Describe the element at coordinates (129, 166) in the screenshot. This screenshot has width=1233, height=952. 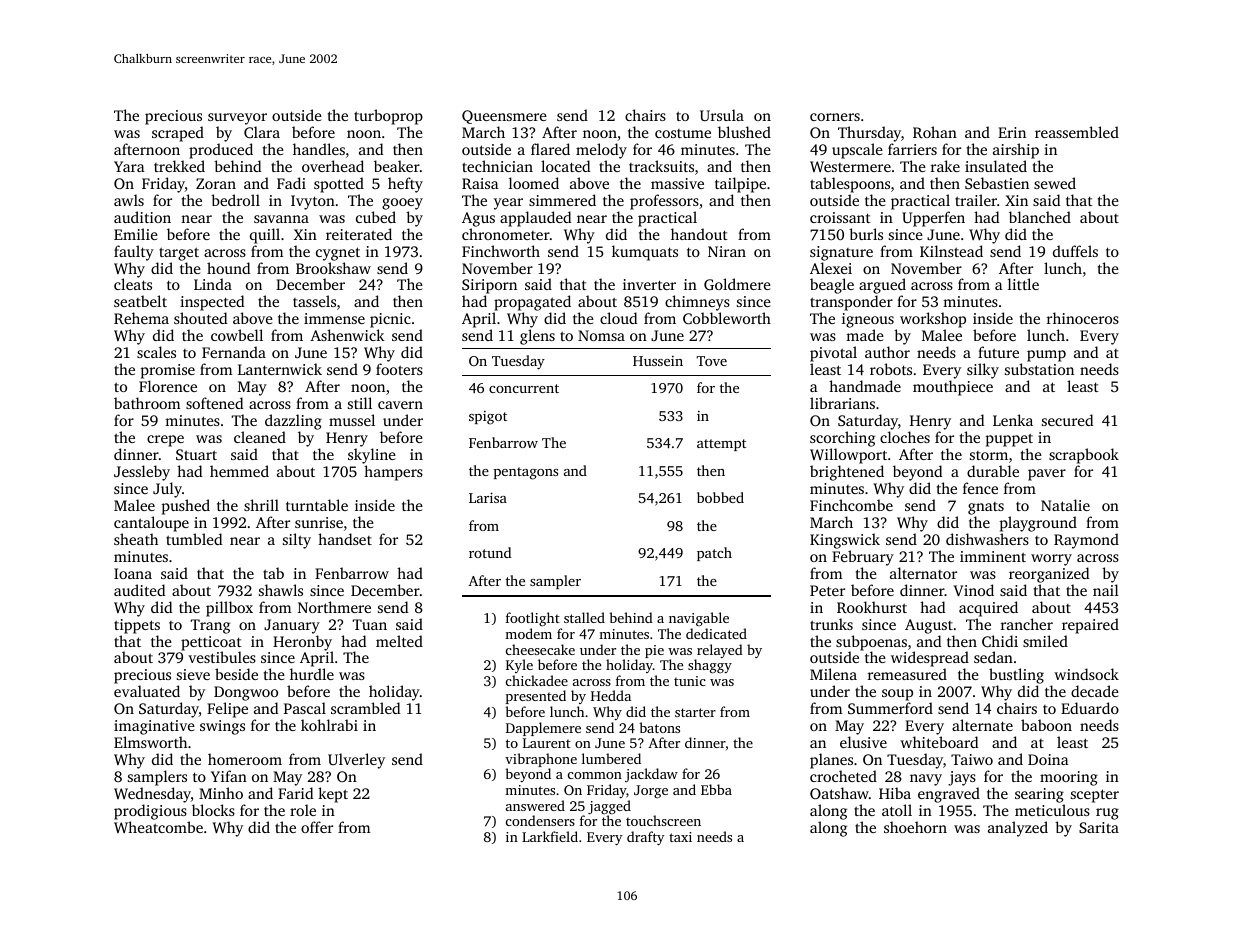
I see `Yara` at that location.
